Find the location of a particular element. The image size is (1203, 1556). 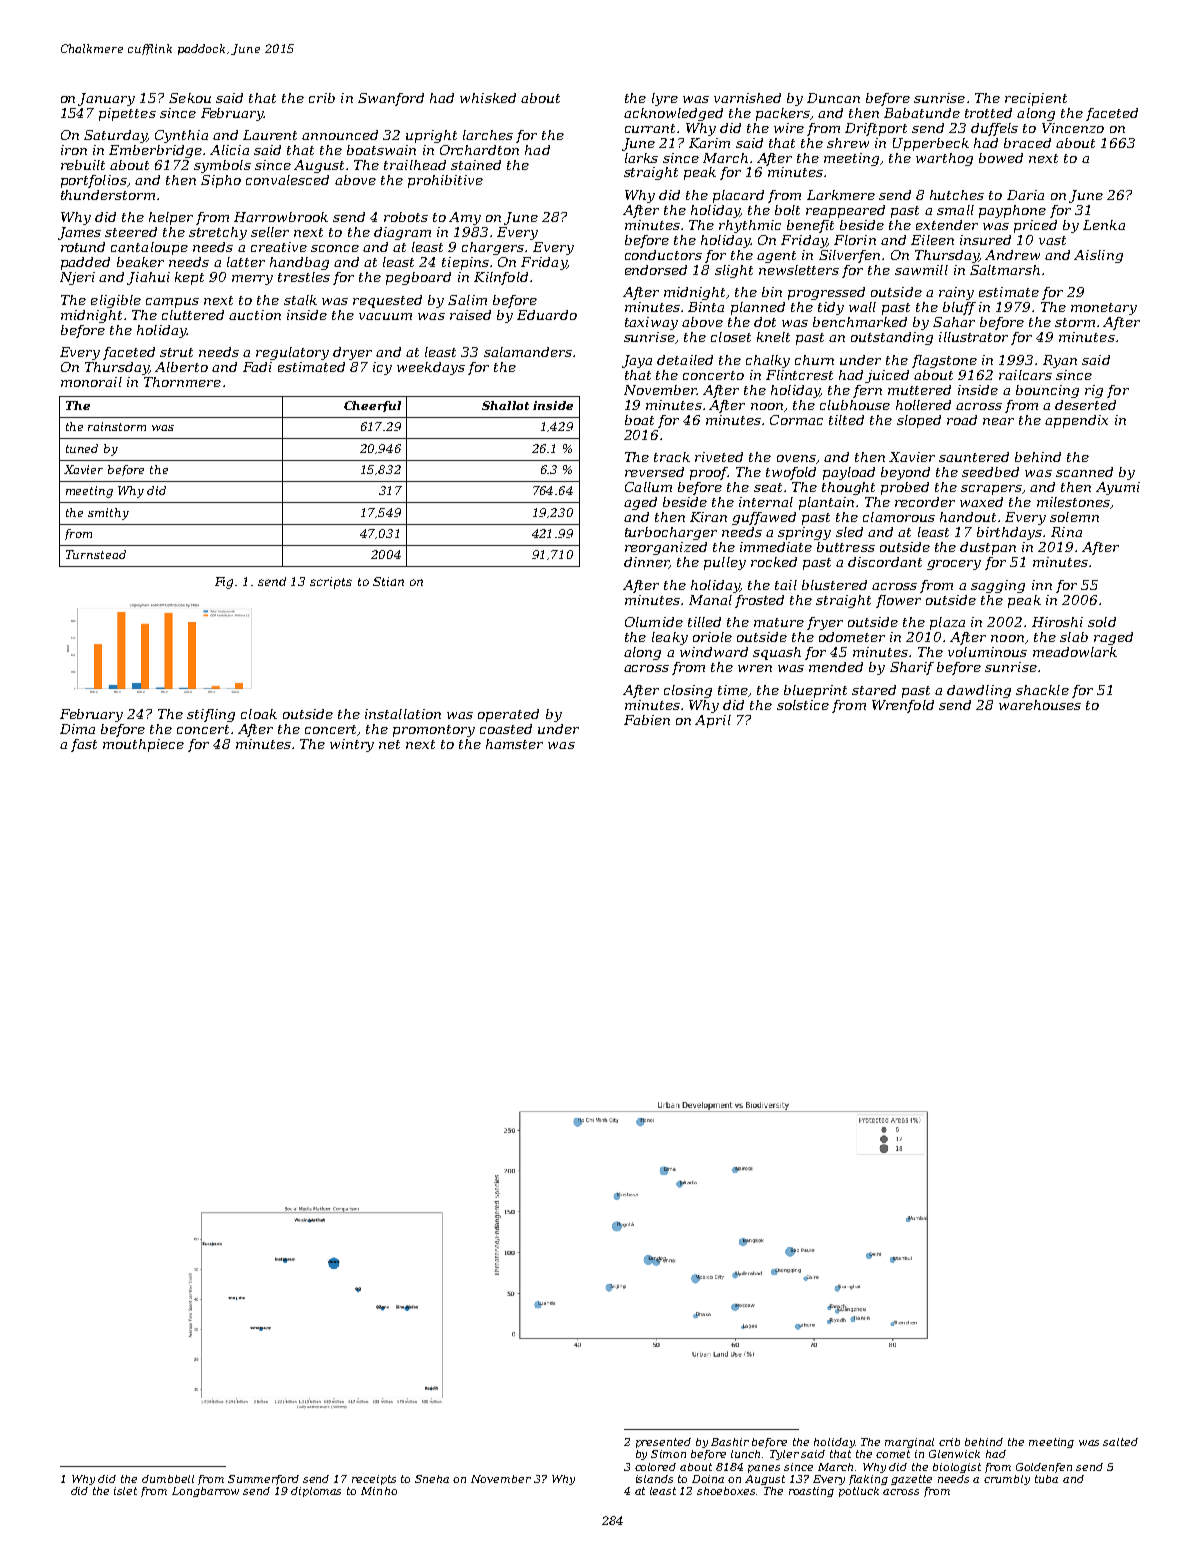

warehouses is located at coordinates (1040, 705).
